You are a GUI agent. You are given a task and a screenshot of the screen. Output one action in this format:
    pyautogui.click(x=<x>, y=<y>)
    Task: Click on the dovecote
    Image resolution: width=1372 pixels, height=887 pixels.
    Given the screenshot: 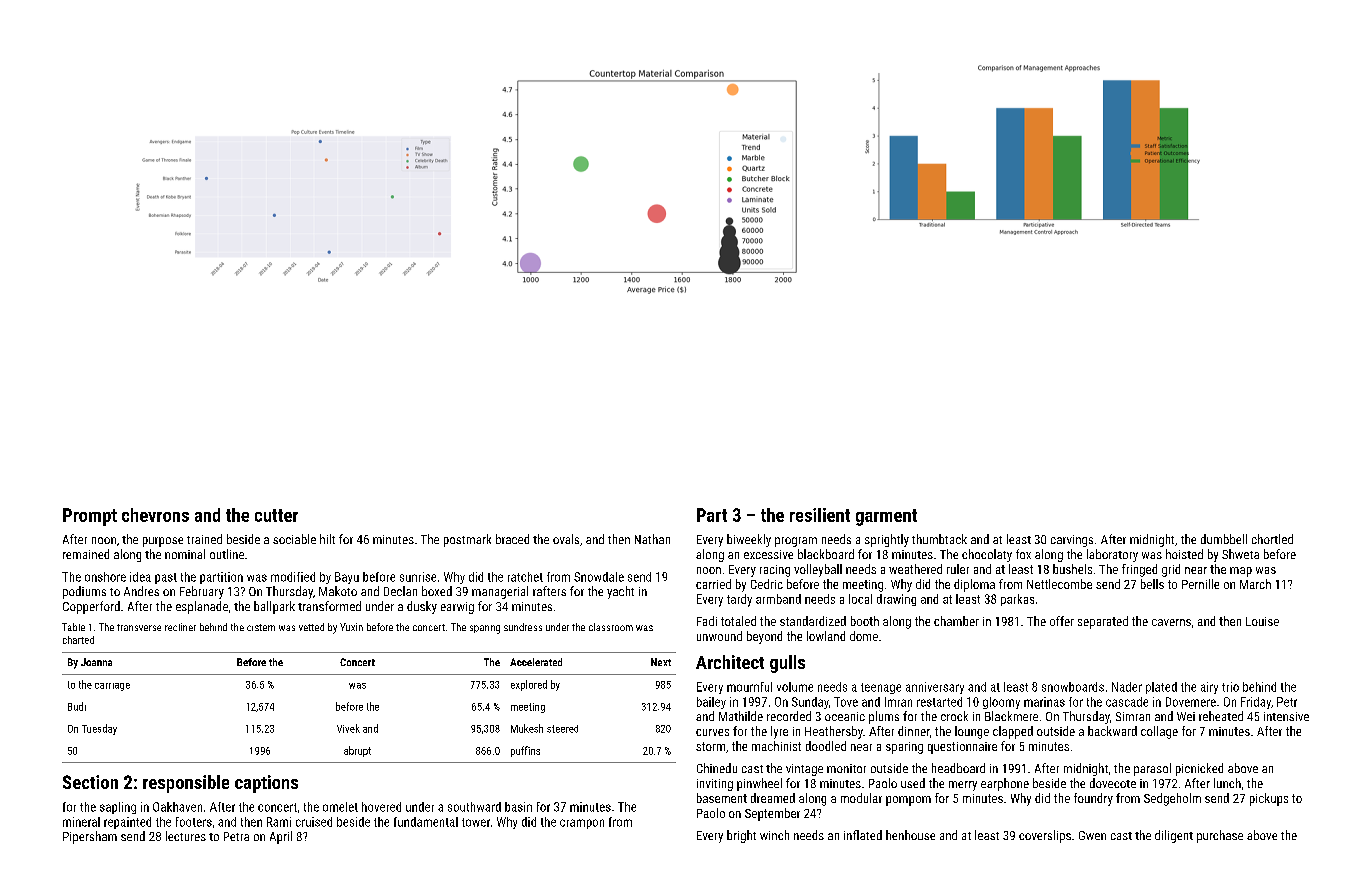 What is the action you would take?
    pyautogui.click(x=1113, y=783)
